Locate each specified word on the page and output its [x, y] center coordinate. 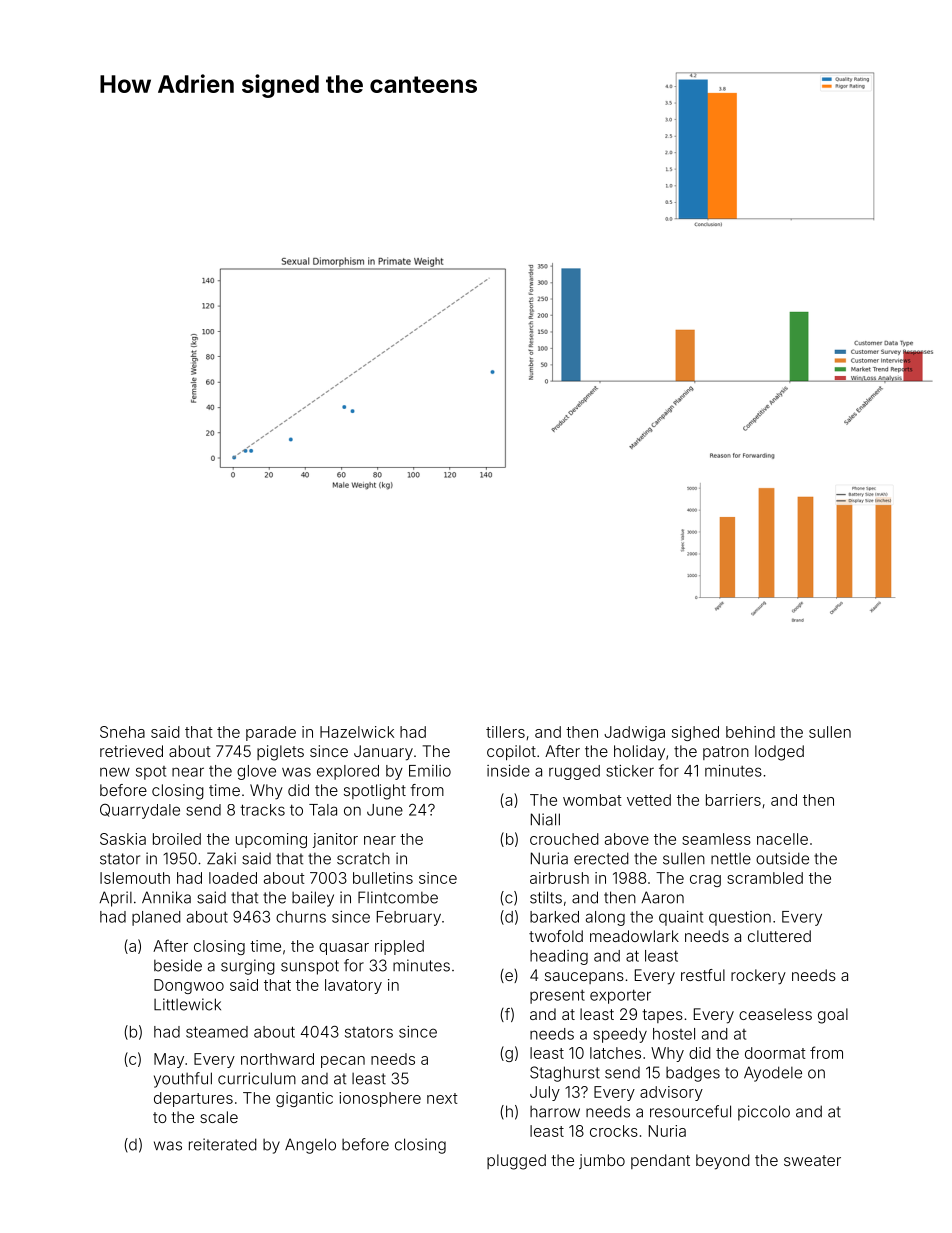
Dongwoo [189, 986]
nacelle [782, 839]
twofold [556, 936]
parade [271, 733]
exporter [620, 997]
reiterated [223, 1144]
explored [348, 772]
